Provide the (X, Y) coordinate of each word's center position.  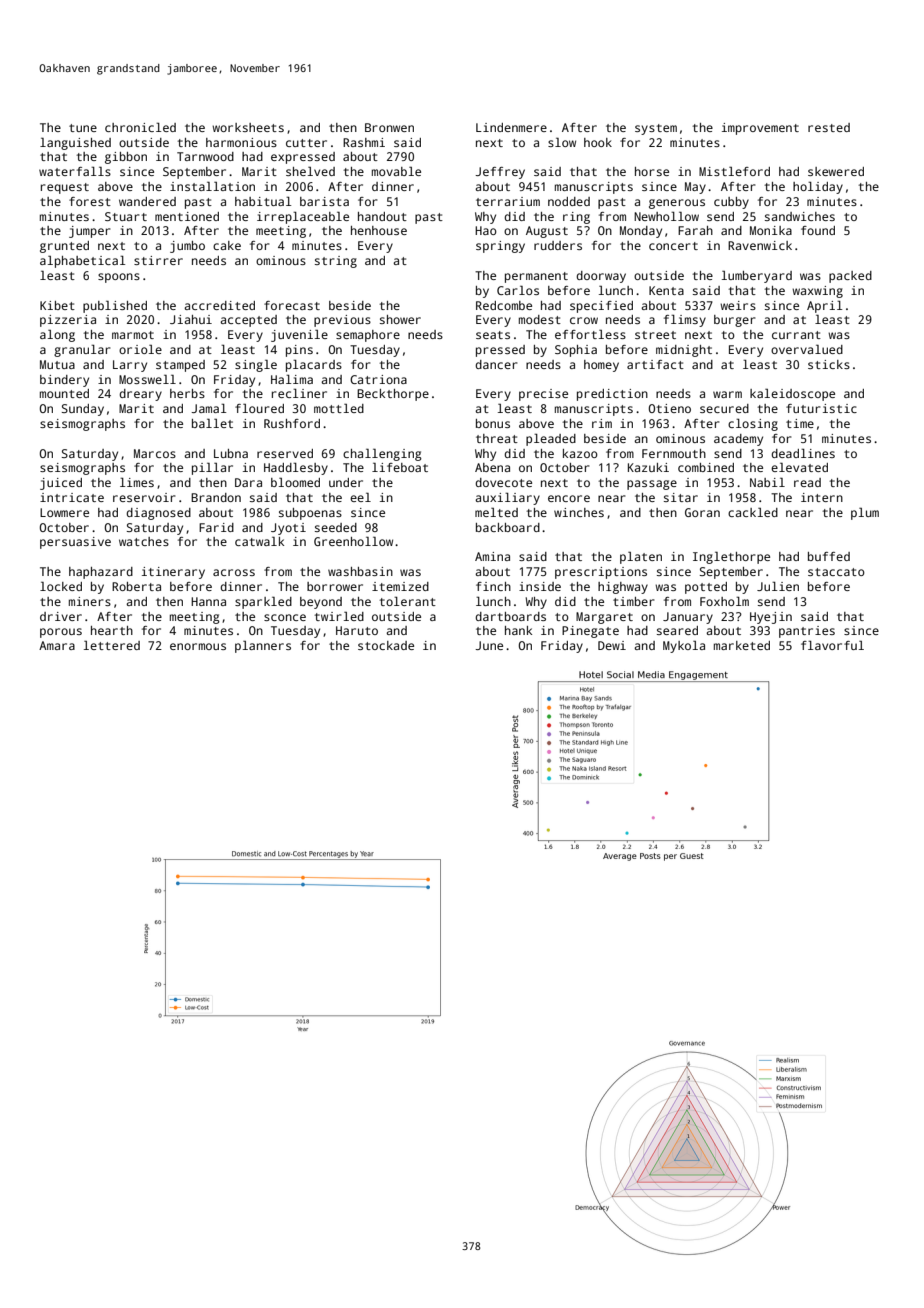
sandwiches (800, 216)
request (65, 188)
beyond (321, 603)
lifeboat (400, 467)
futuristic (821, 408)
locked (61, 586)
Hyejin (771, 618)
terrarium (508, 201)
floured (259, 408)
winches (579, 512)
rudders (558, 245)
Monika (771, 230)
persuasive (75, 543)
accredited (219, 305)
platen (641, 557)
